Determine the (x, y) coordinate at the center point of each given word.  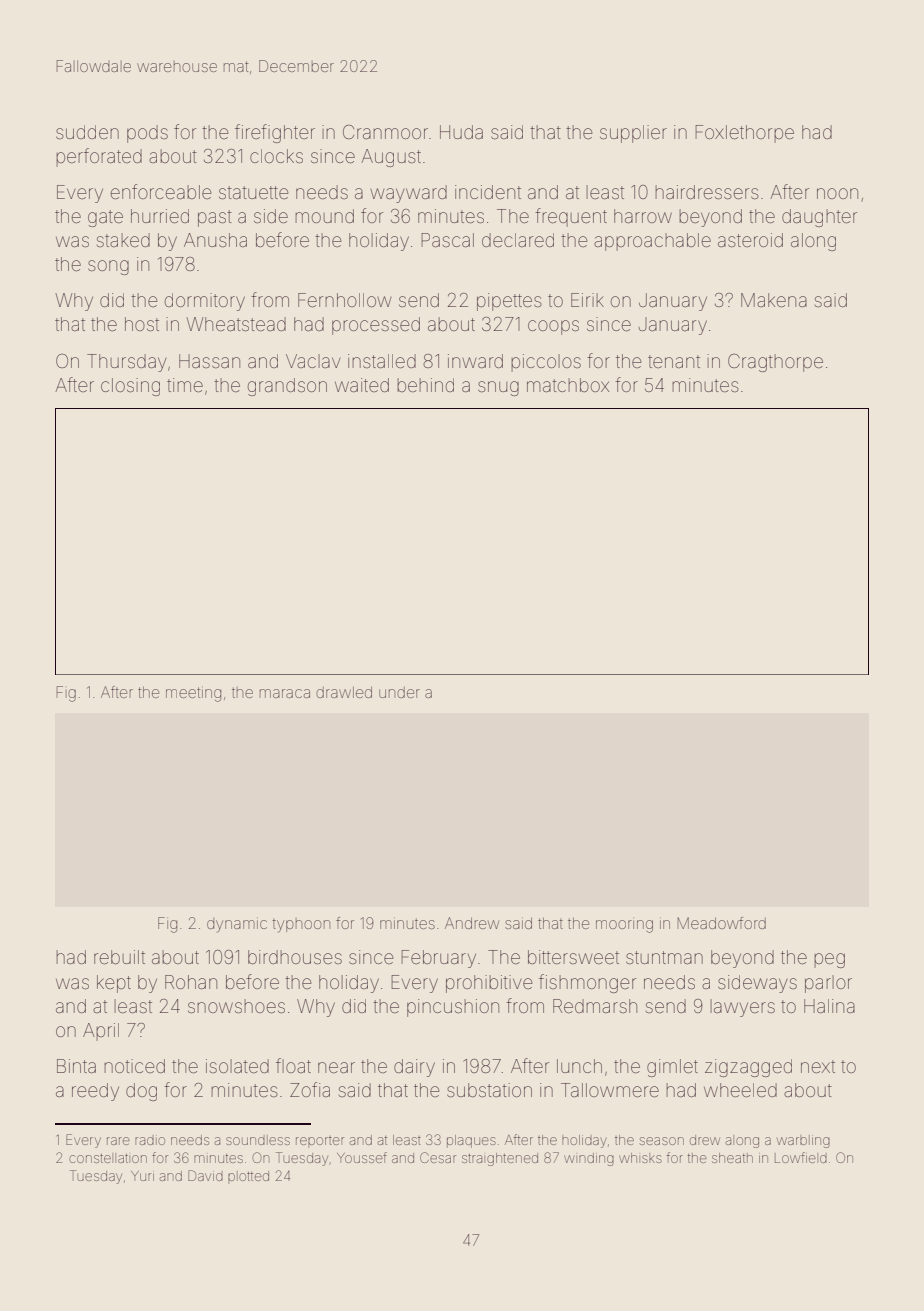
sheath (732, 1158)
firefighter (275, 133)
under (399, 692)
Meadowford (722, 923)
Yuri (142, 1176)
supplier (633, 134)
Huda (461, 132)
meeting (193, 694)
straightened (500, 1159)
